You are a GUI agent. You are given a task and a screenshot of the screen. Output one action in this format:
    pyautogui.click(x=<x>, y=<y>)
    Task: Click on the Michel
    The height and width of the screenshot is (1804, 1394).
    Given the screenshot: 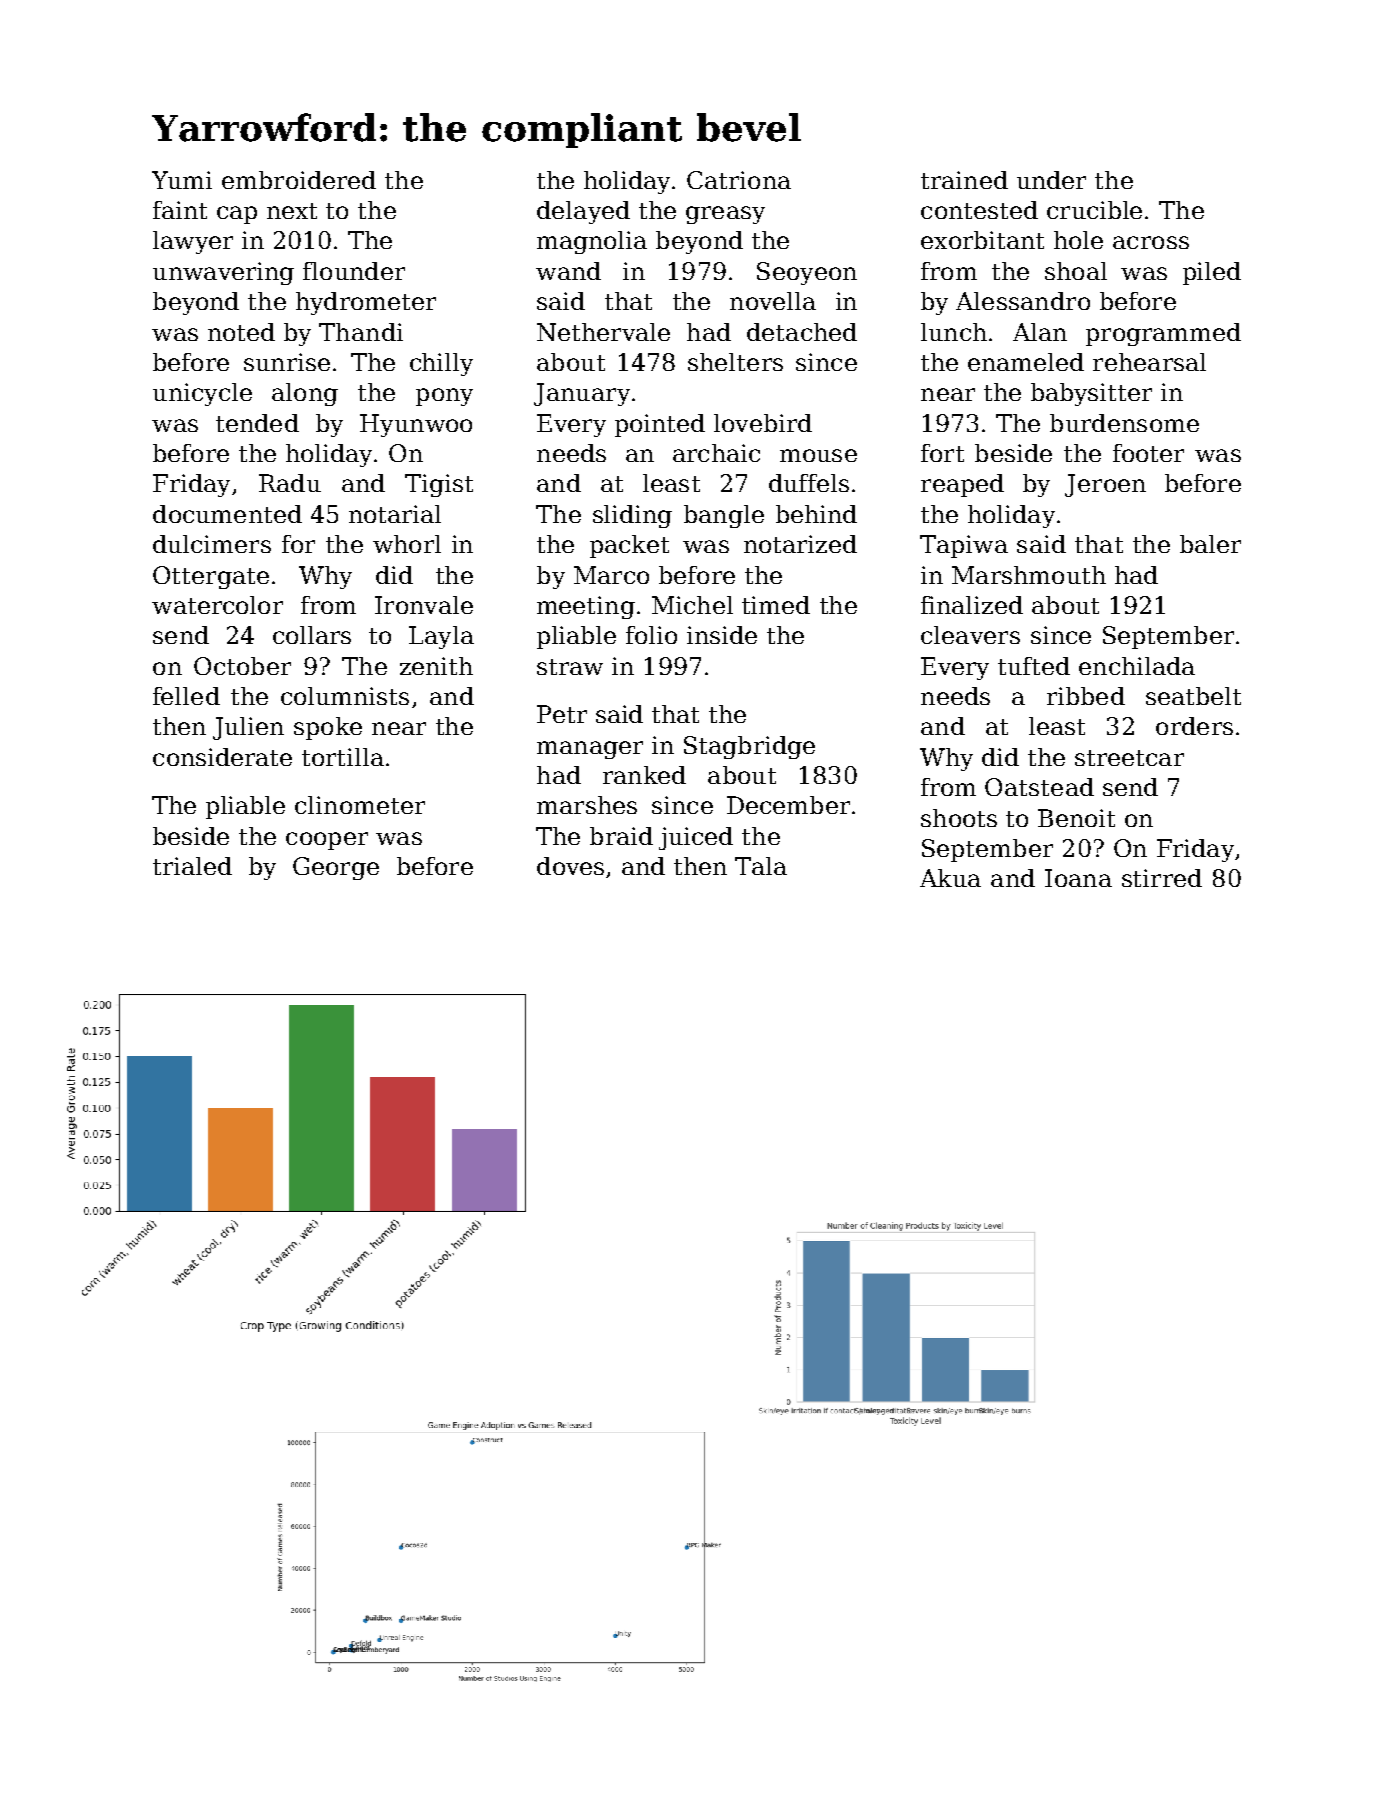 What is the action you would take?
    pyautogui.click(x=692, y=605)
